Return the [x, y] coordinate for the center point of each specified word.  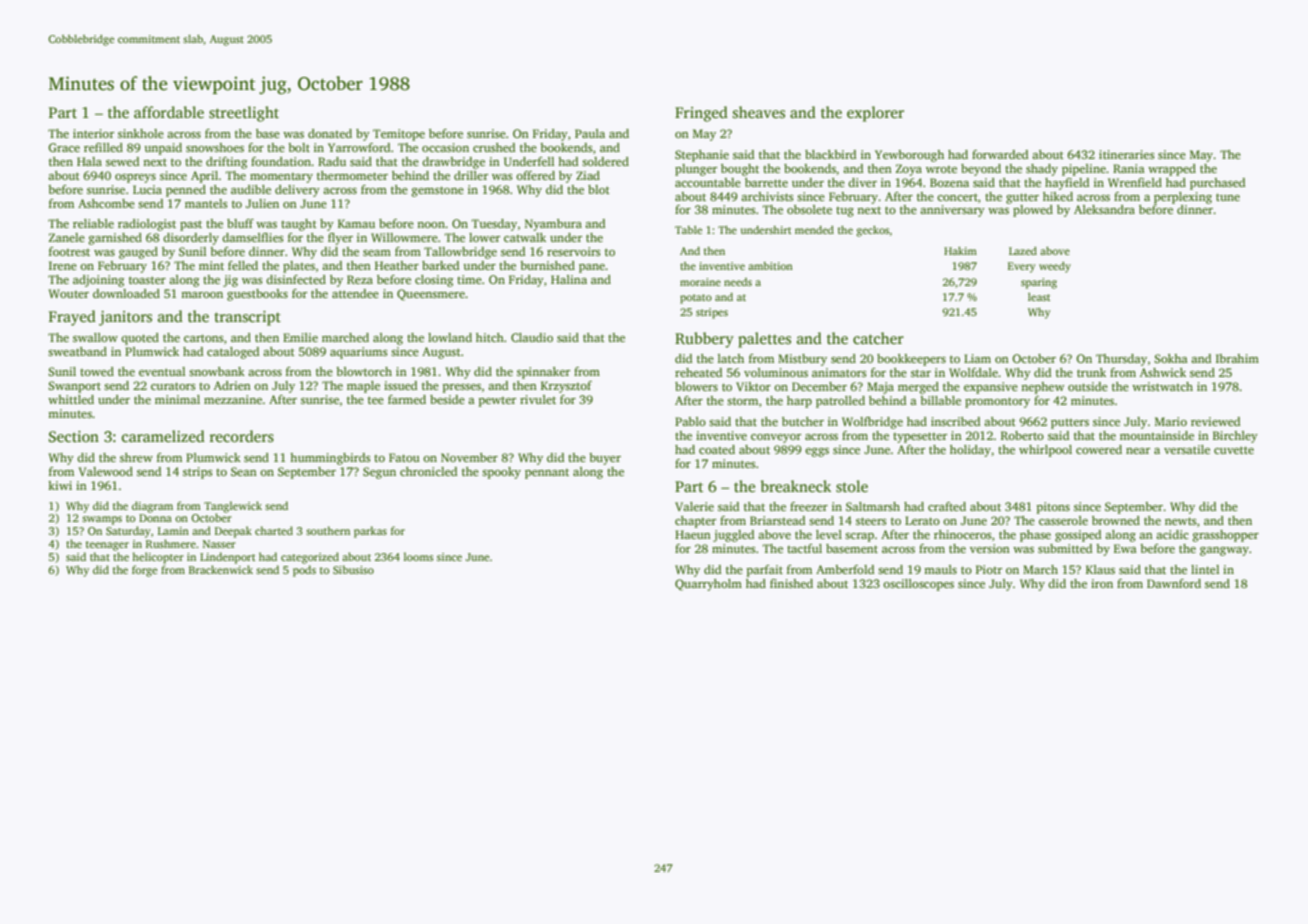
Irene [63, 265]
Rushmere [171, 543]
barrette [766, 182]
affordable [169, 112]
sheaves [759, 112]
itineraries [1126, 154]
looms [418, 556]
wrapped [1172, 170]
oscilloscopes [918, 585]
